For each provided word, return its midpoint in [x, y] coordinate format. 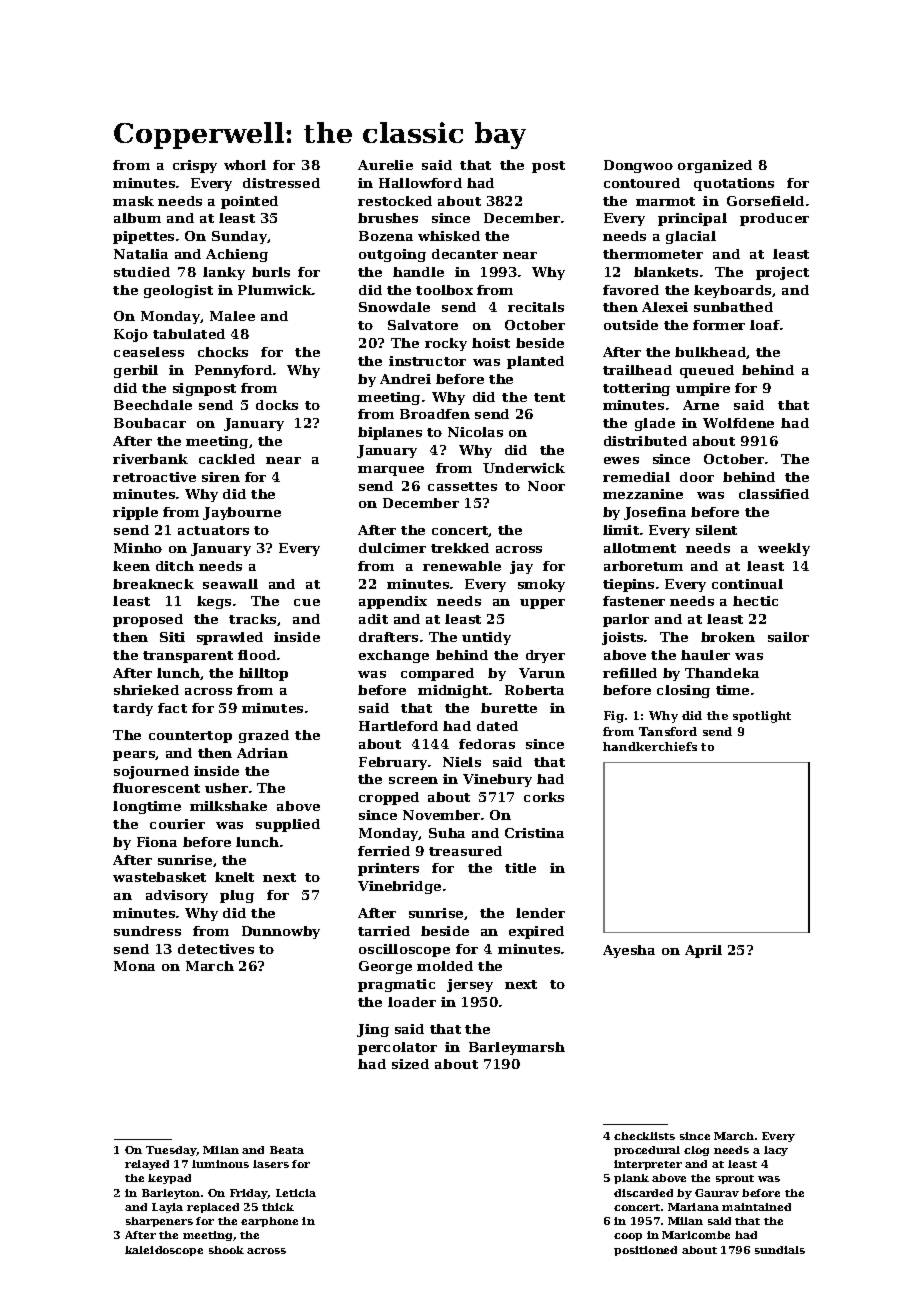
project [782, 273]
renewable [462, 566]
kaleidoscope [164, 1251]
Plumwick [275, 290]
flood [257, 655]
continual [747, 584]
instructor [427, 361]
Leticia [296, 1193]
